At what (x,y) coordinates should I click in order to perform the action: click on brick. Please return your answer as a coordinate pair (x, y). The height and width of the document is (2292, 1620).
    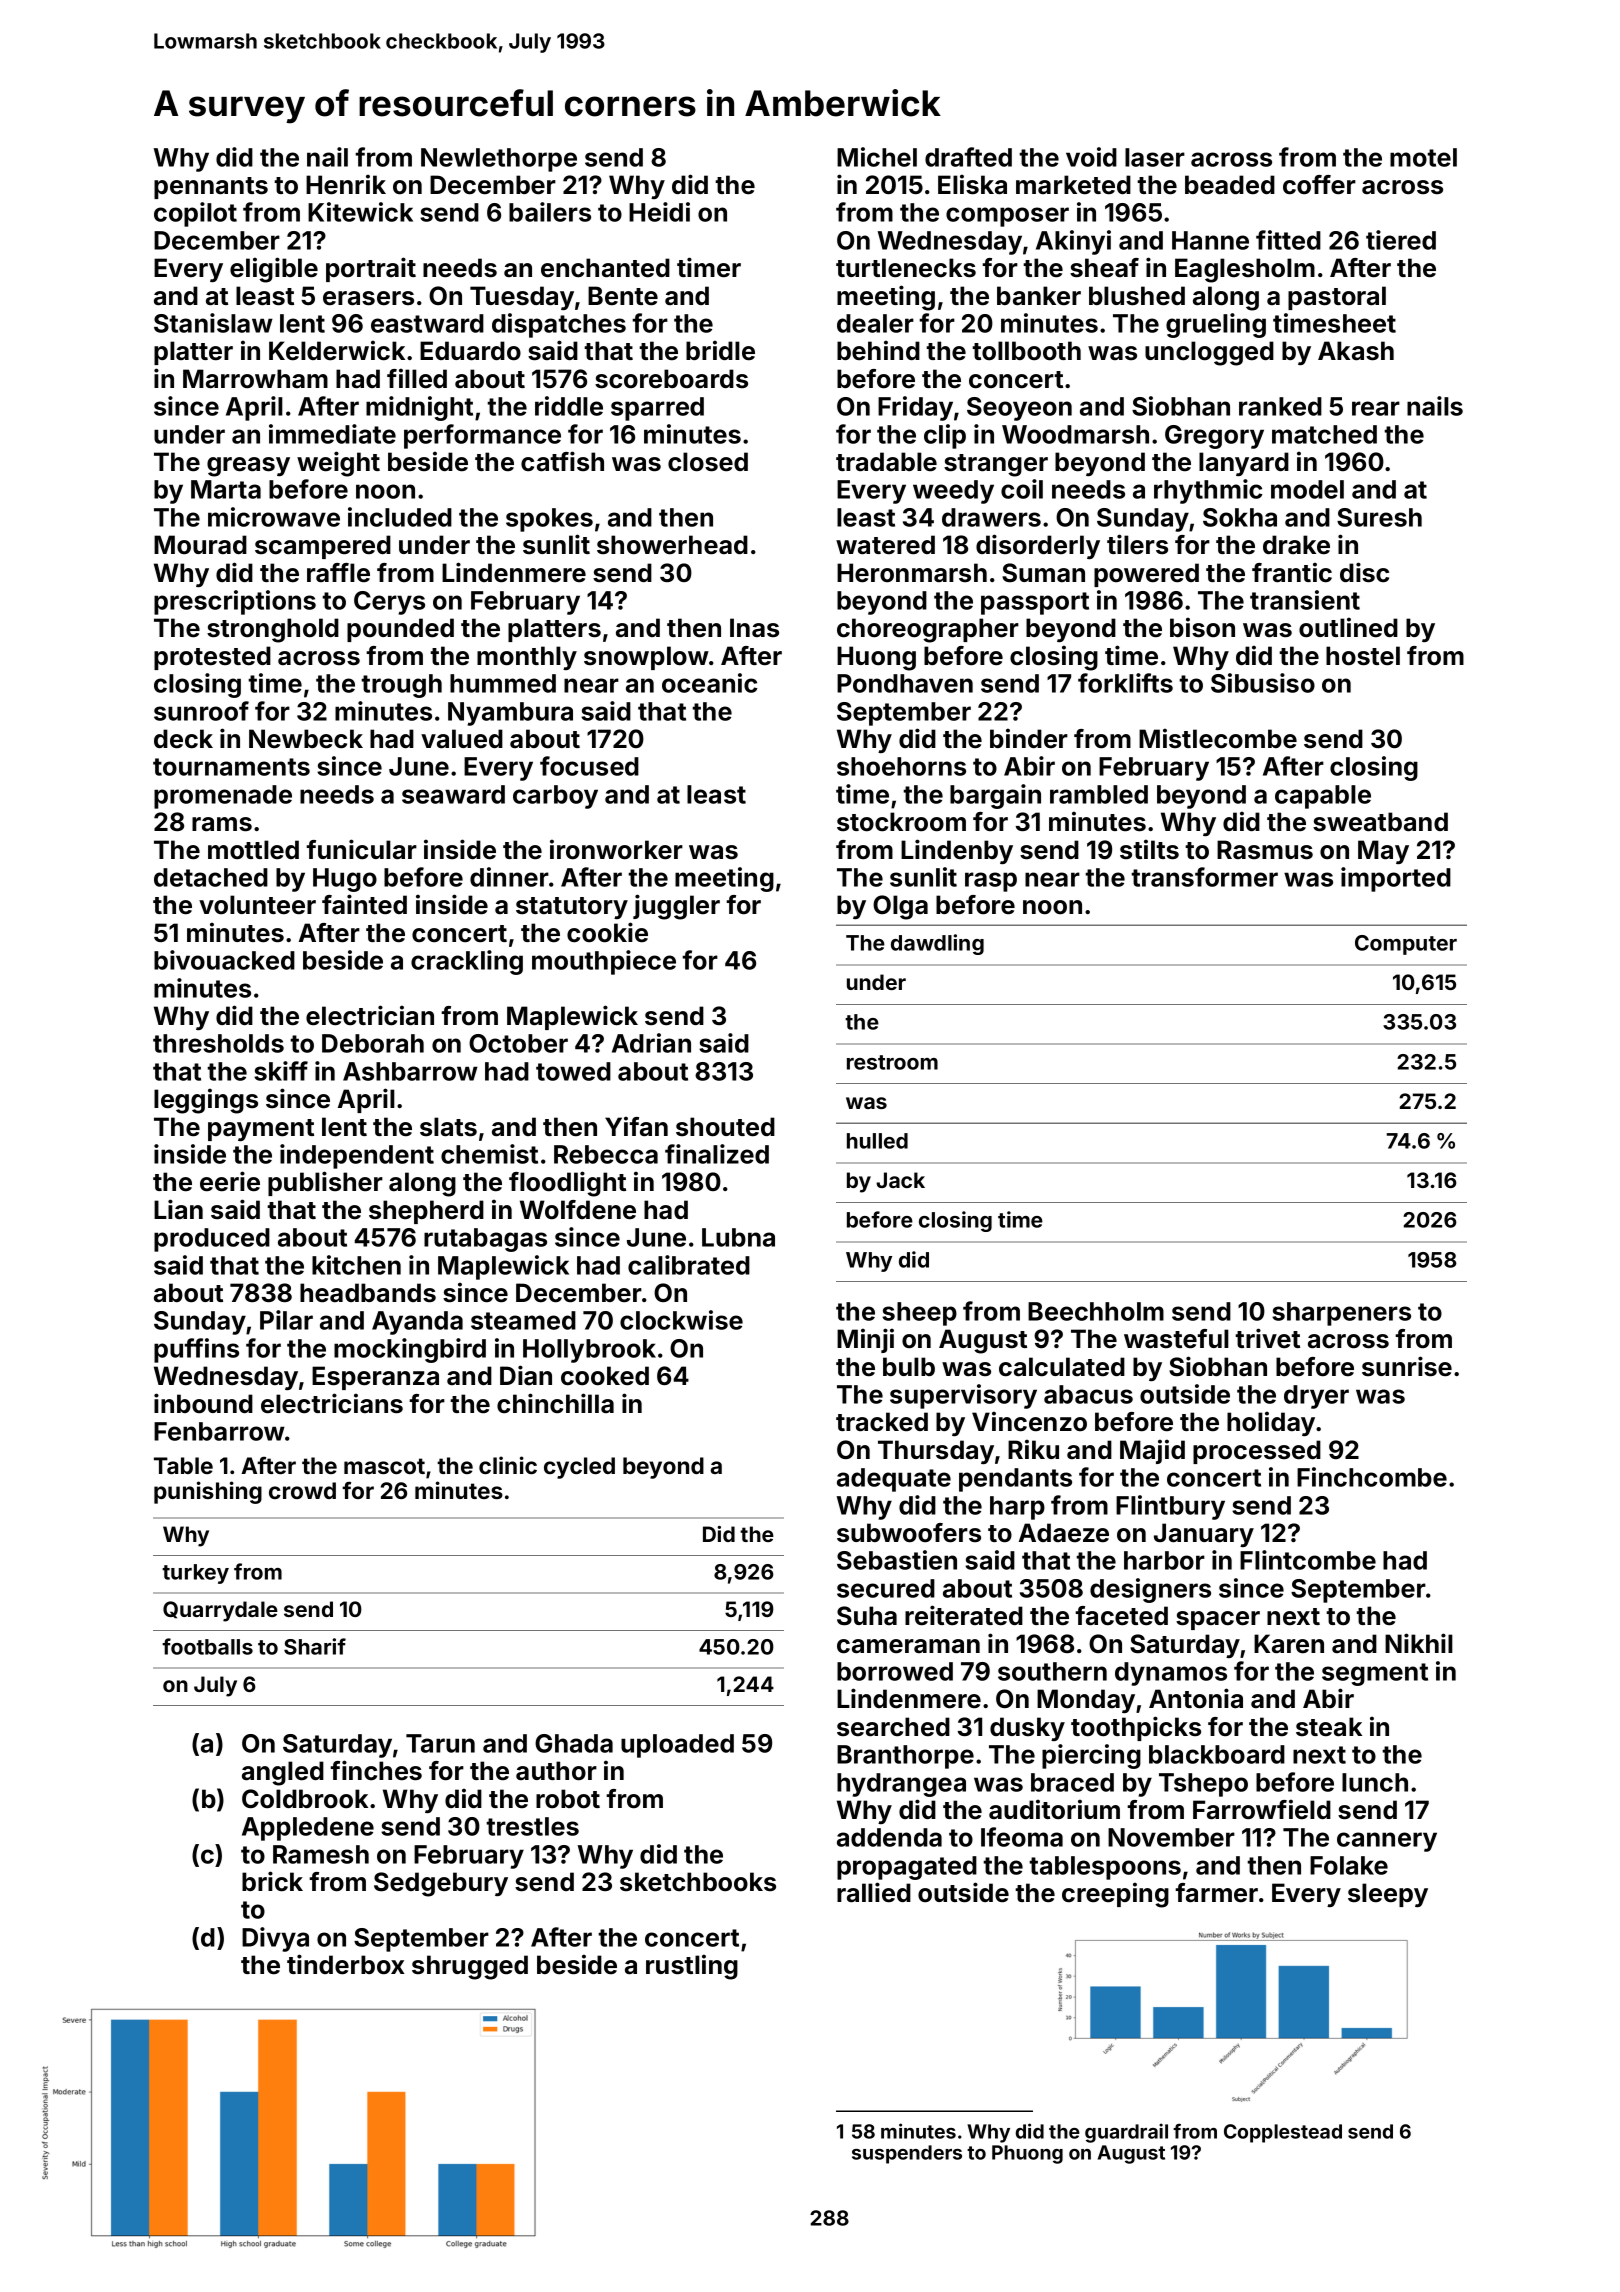
    Looking at the image, I should click on (272, 1881).
